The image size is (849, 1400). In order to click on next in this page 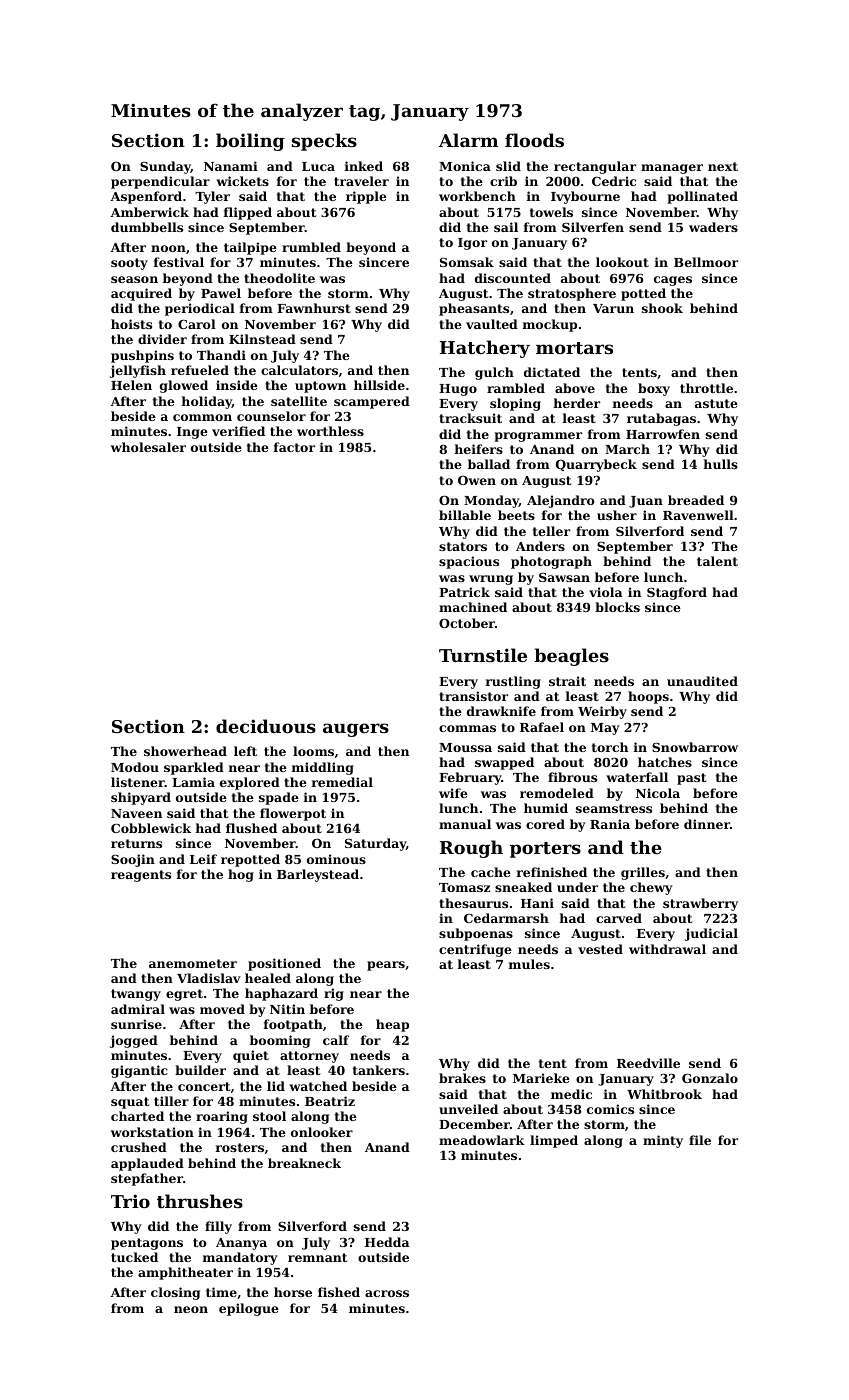, I will do `click(723, 166)`.
